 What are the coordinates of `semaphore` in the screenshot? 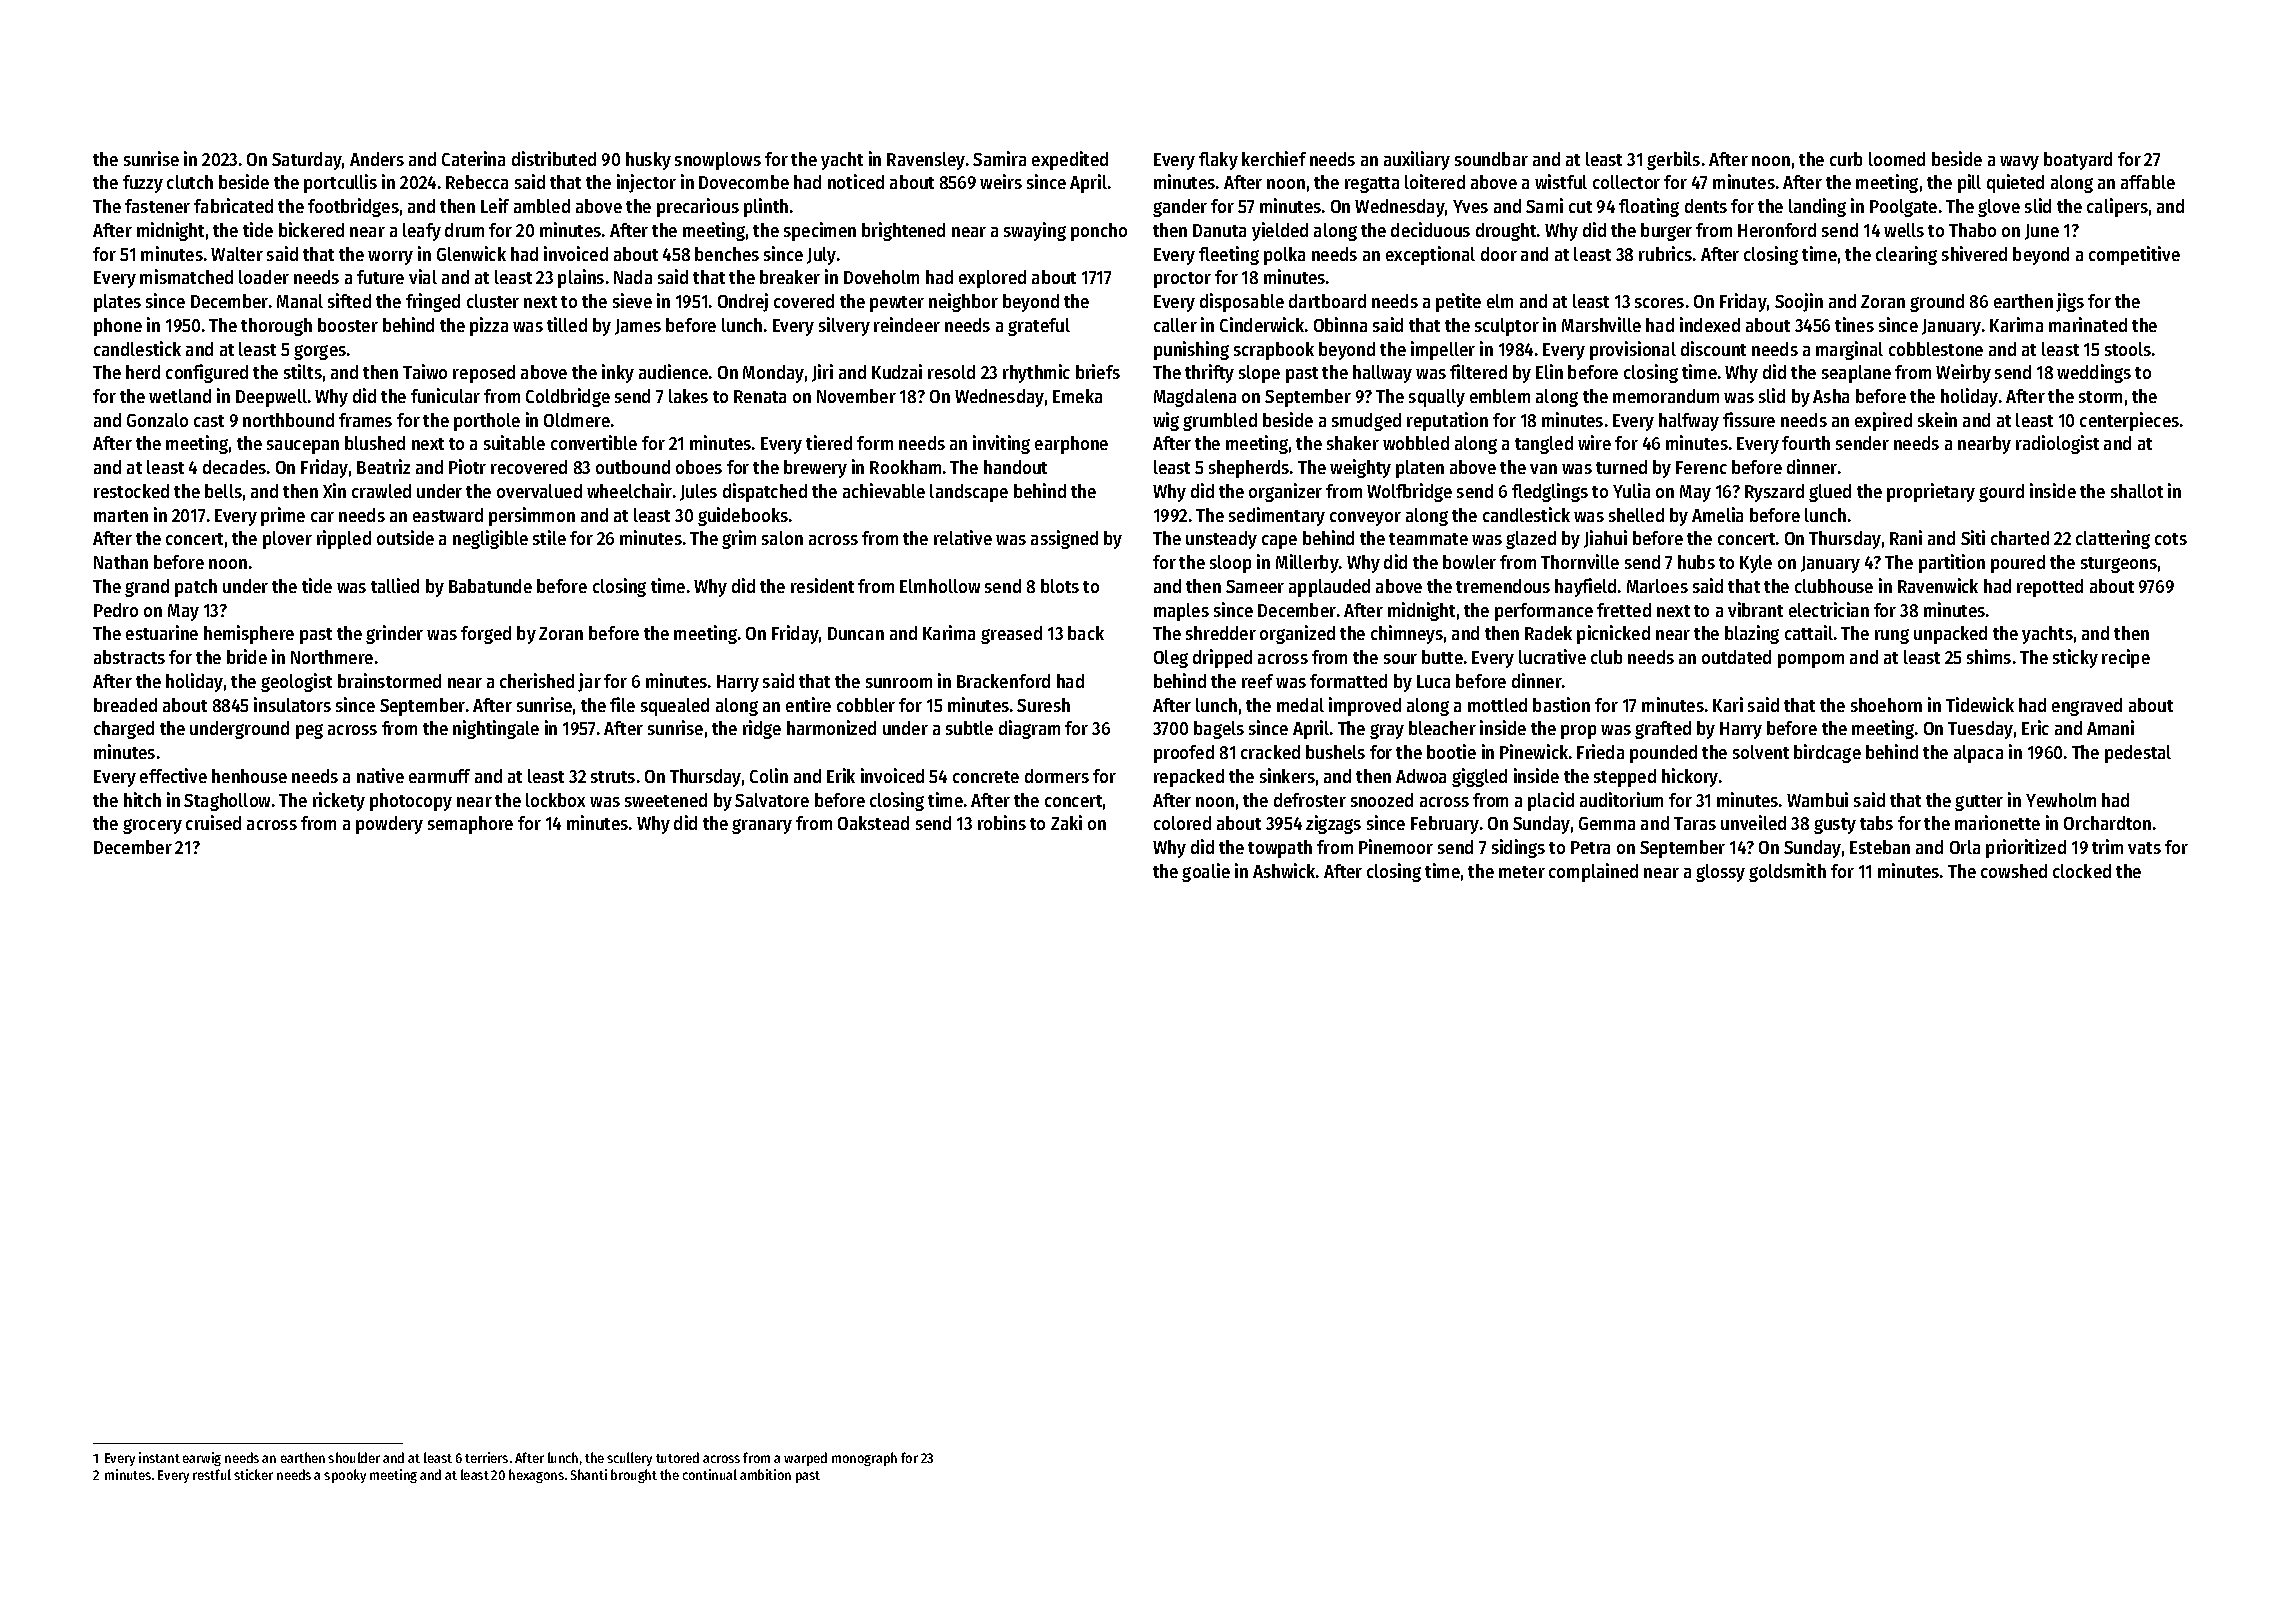 It's located at (470, 825).
